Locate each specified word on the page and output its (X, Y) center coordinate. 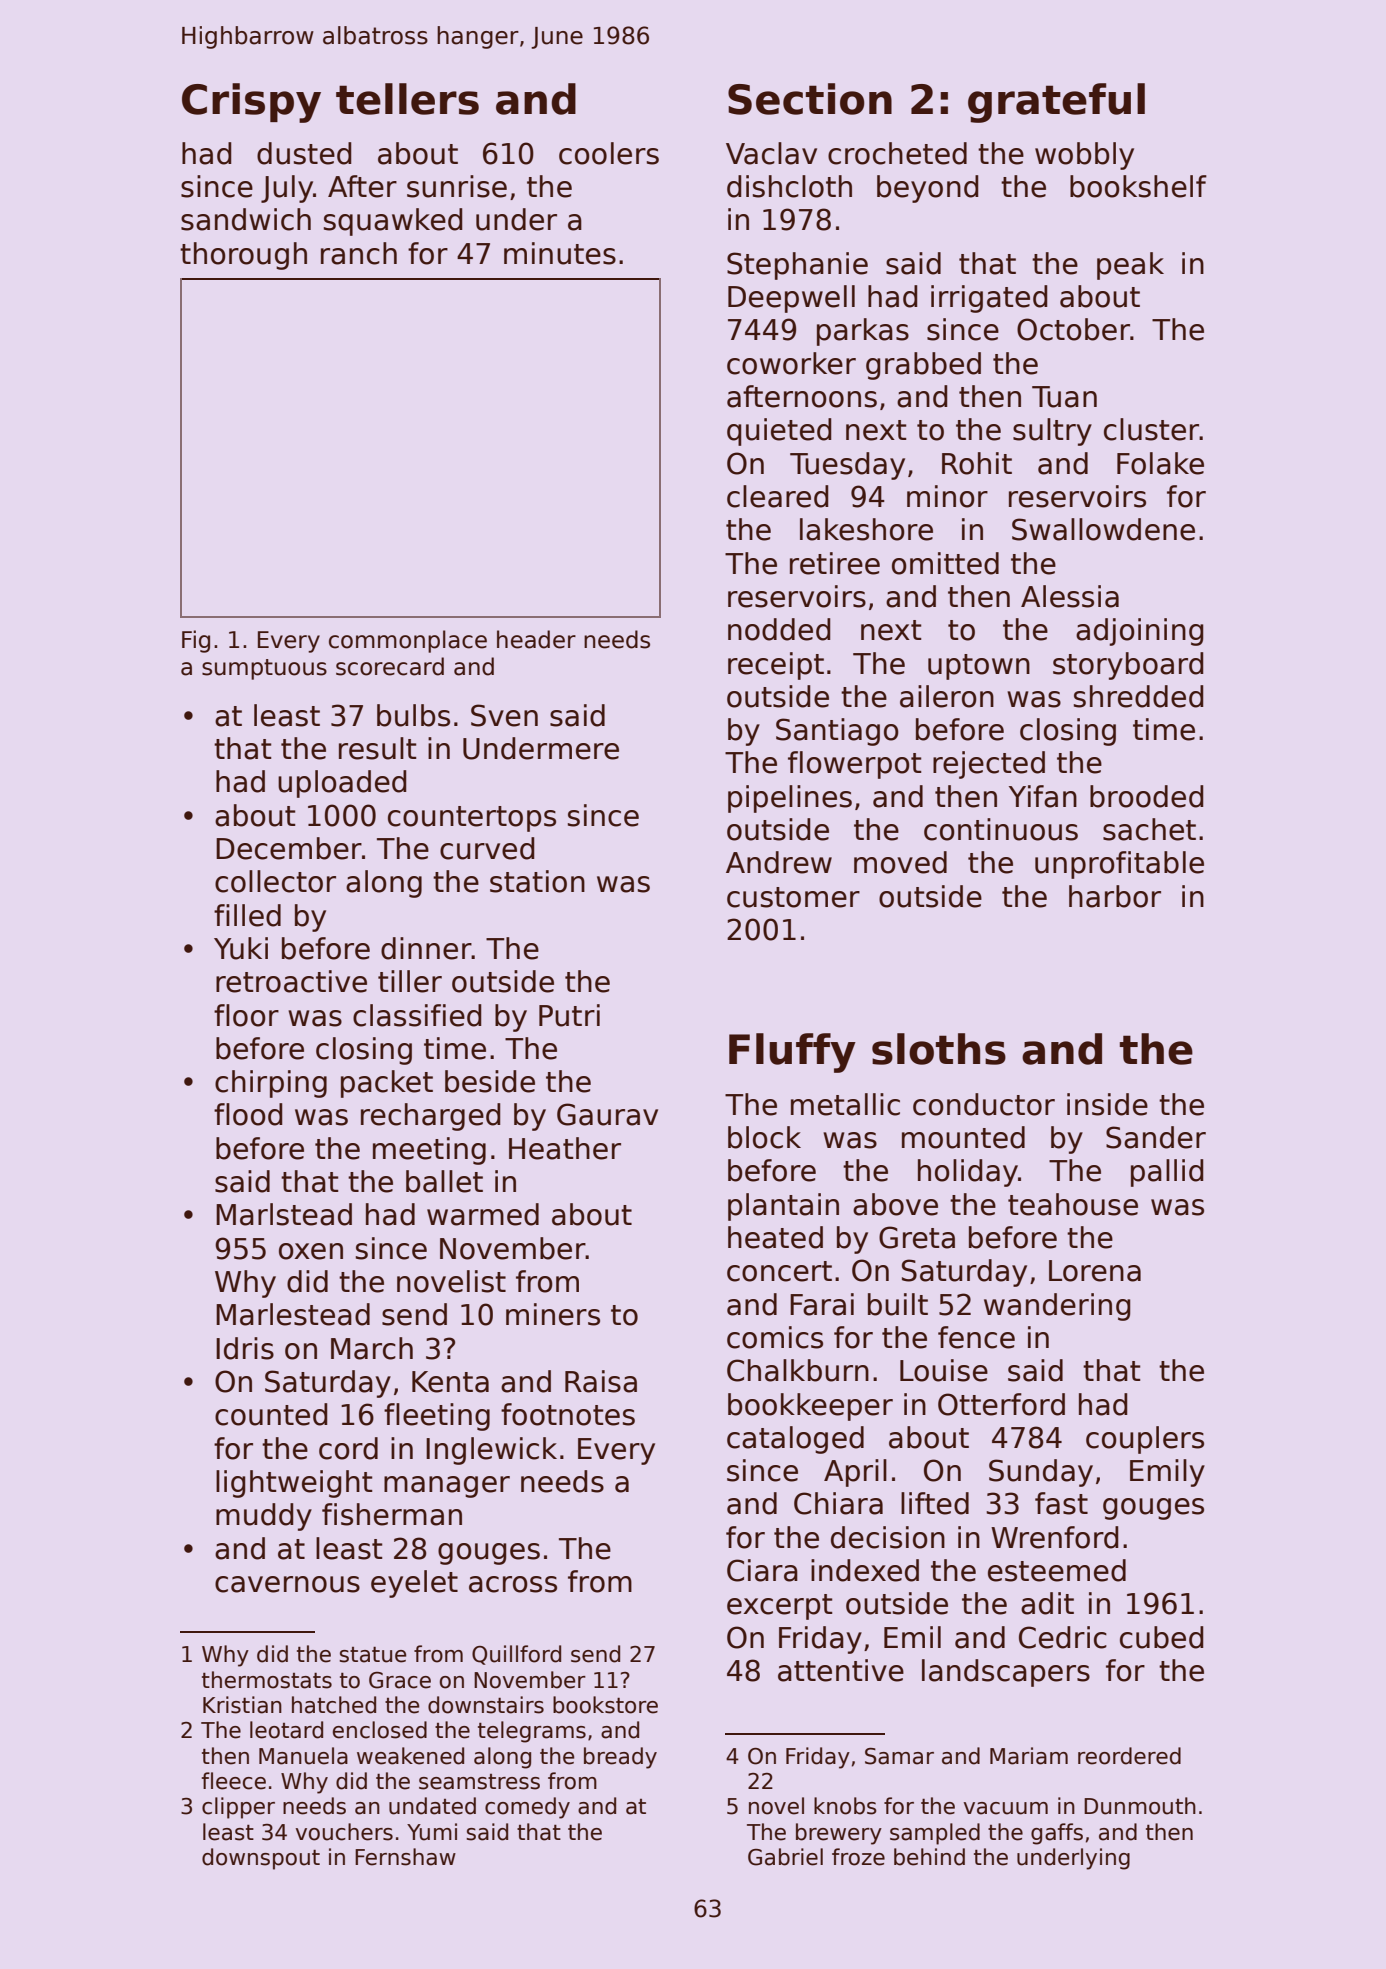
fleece (234, 1781)
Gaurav (607, 1114)
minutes (560, 253)
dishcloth (789, 186)
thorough (243, 256)
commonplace (408, 641)
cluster (1152, 429)
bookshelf (1138, 186)
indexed (865, 1570)
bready (620, 1758)
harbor (1115, 896)
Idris (245, 1348)
